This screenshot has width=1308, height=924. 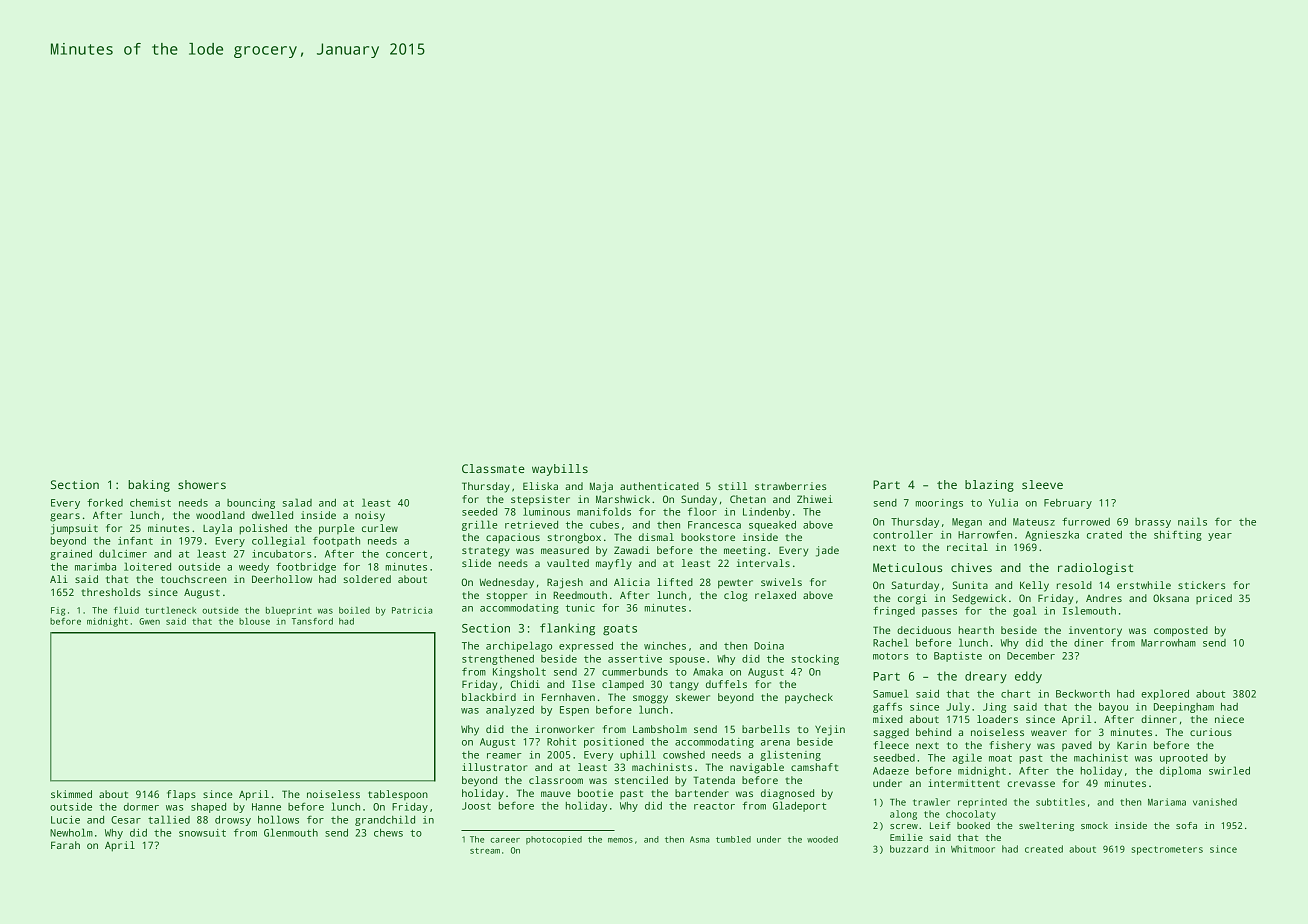 I want to click on sleeve, so click(x=1042, y=484).
